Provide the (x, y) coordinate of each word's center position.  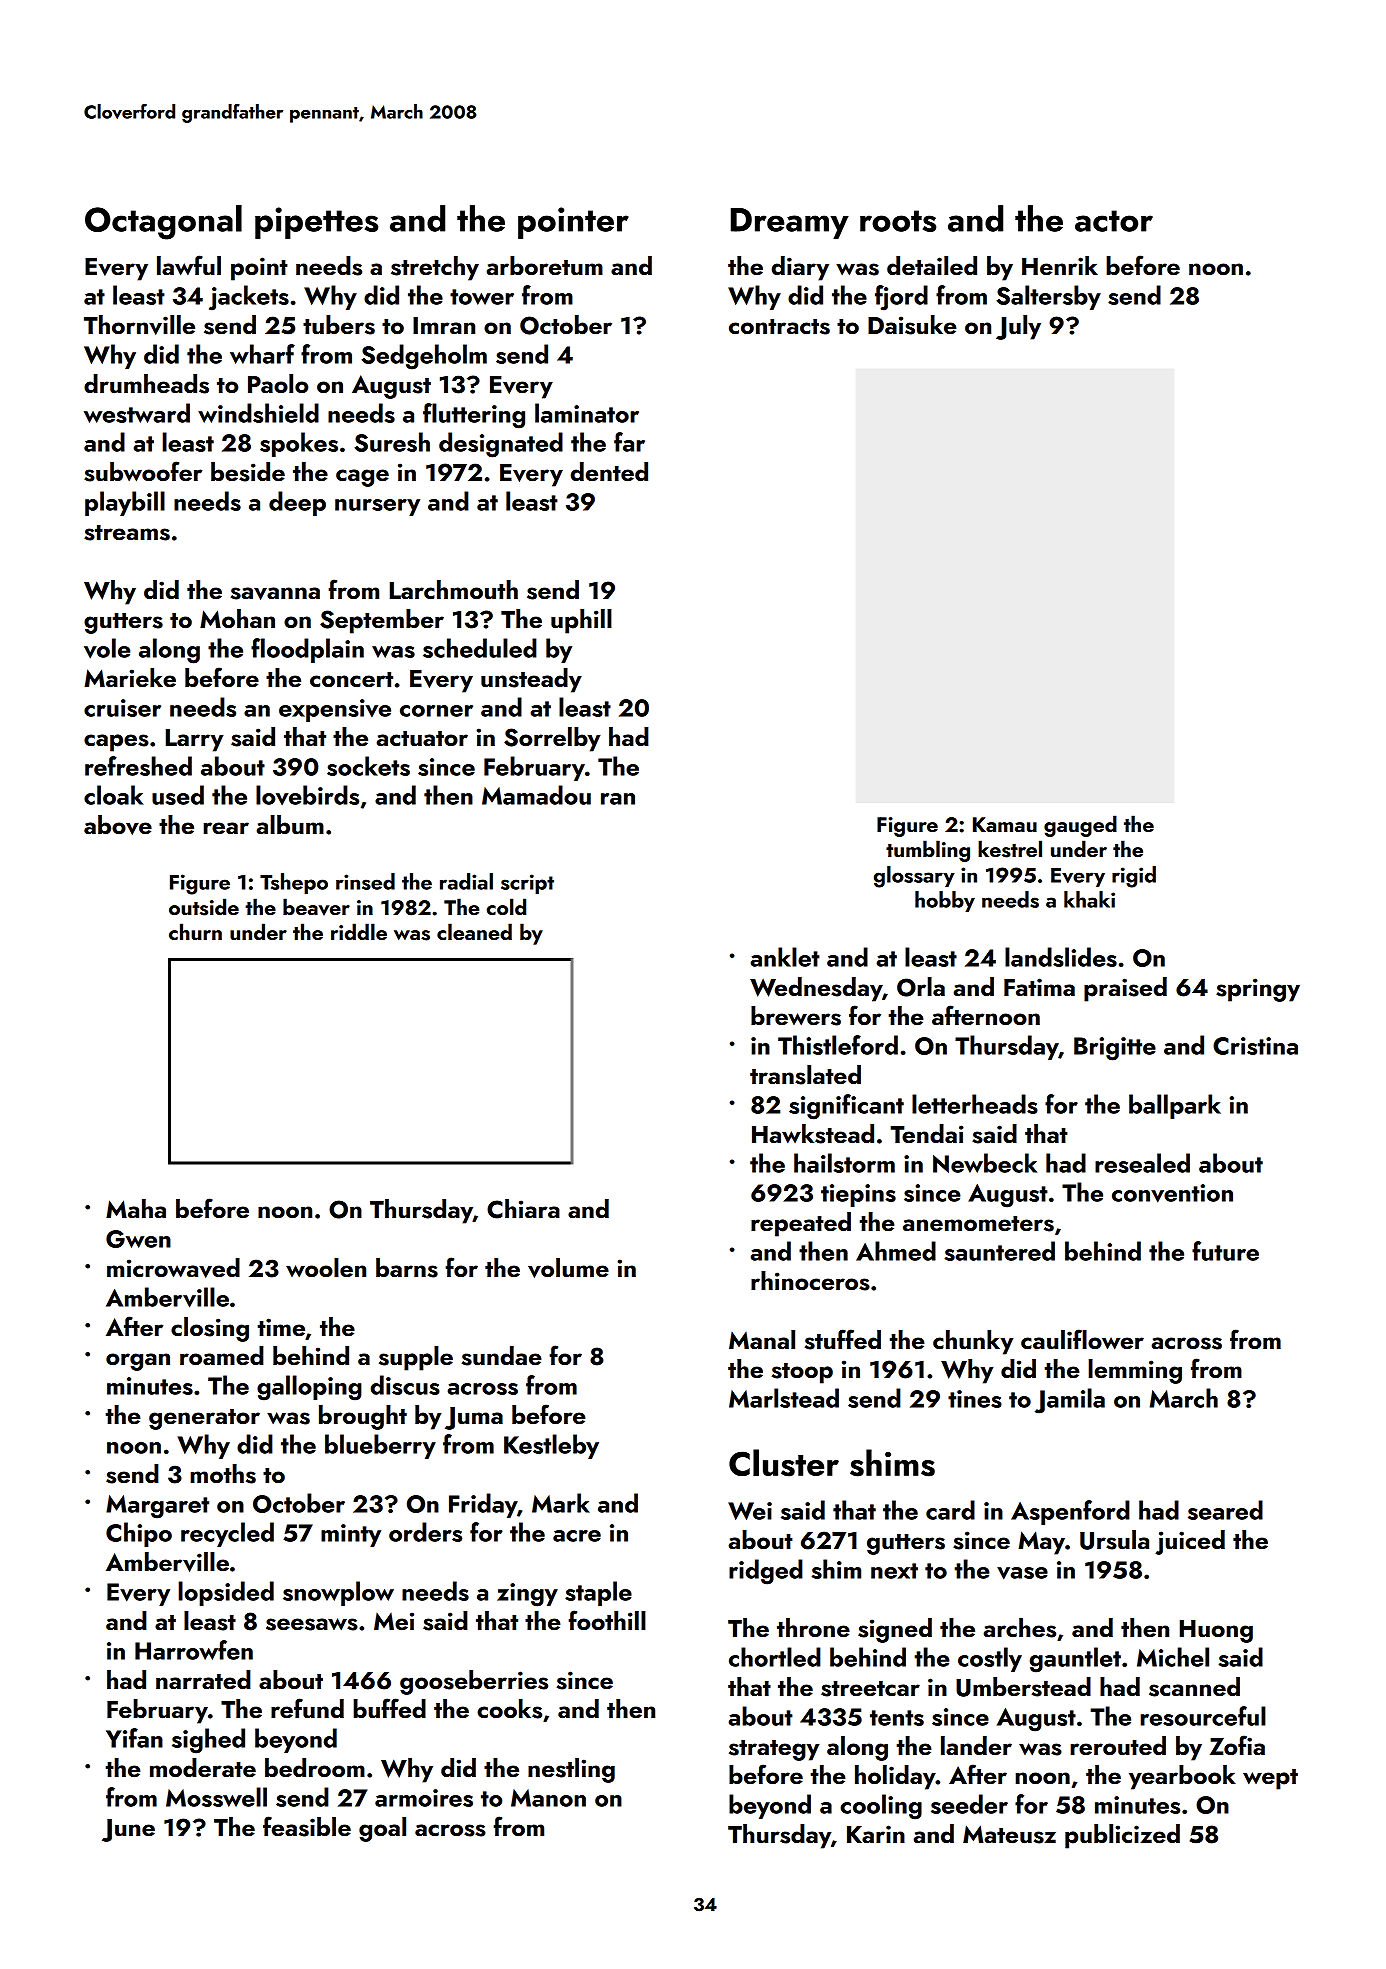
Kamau (1005, 824)
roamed (222, 1355)
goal (382, 1829)
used (178, 795)
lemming (1135, 1371)
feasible (307, 1826)
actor (1114, 221)
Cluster (784, 1463)
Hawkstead (813, 1134)
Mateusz (1009, 1834)
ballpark (1175, 1106)
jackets (249, 298)
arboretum (544, 266)
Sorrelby (552, 739)
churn (195, 931)
